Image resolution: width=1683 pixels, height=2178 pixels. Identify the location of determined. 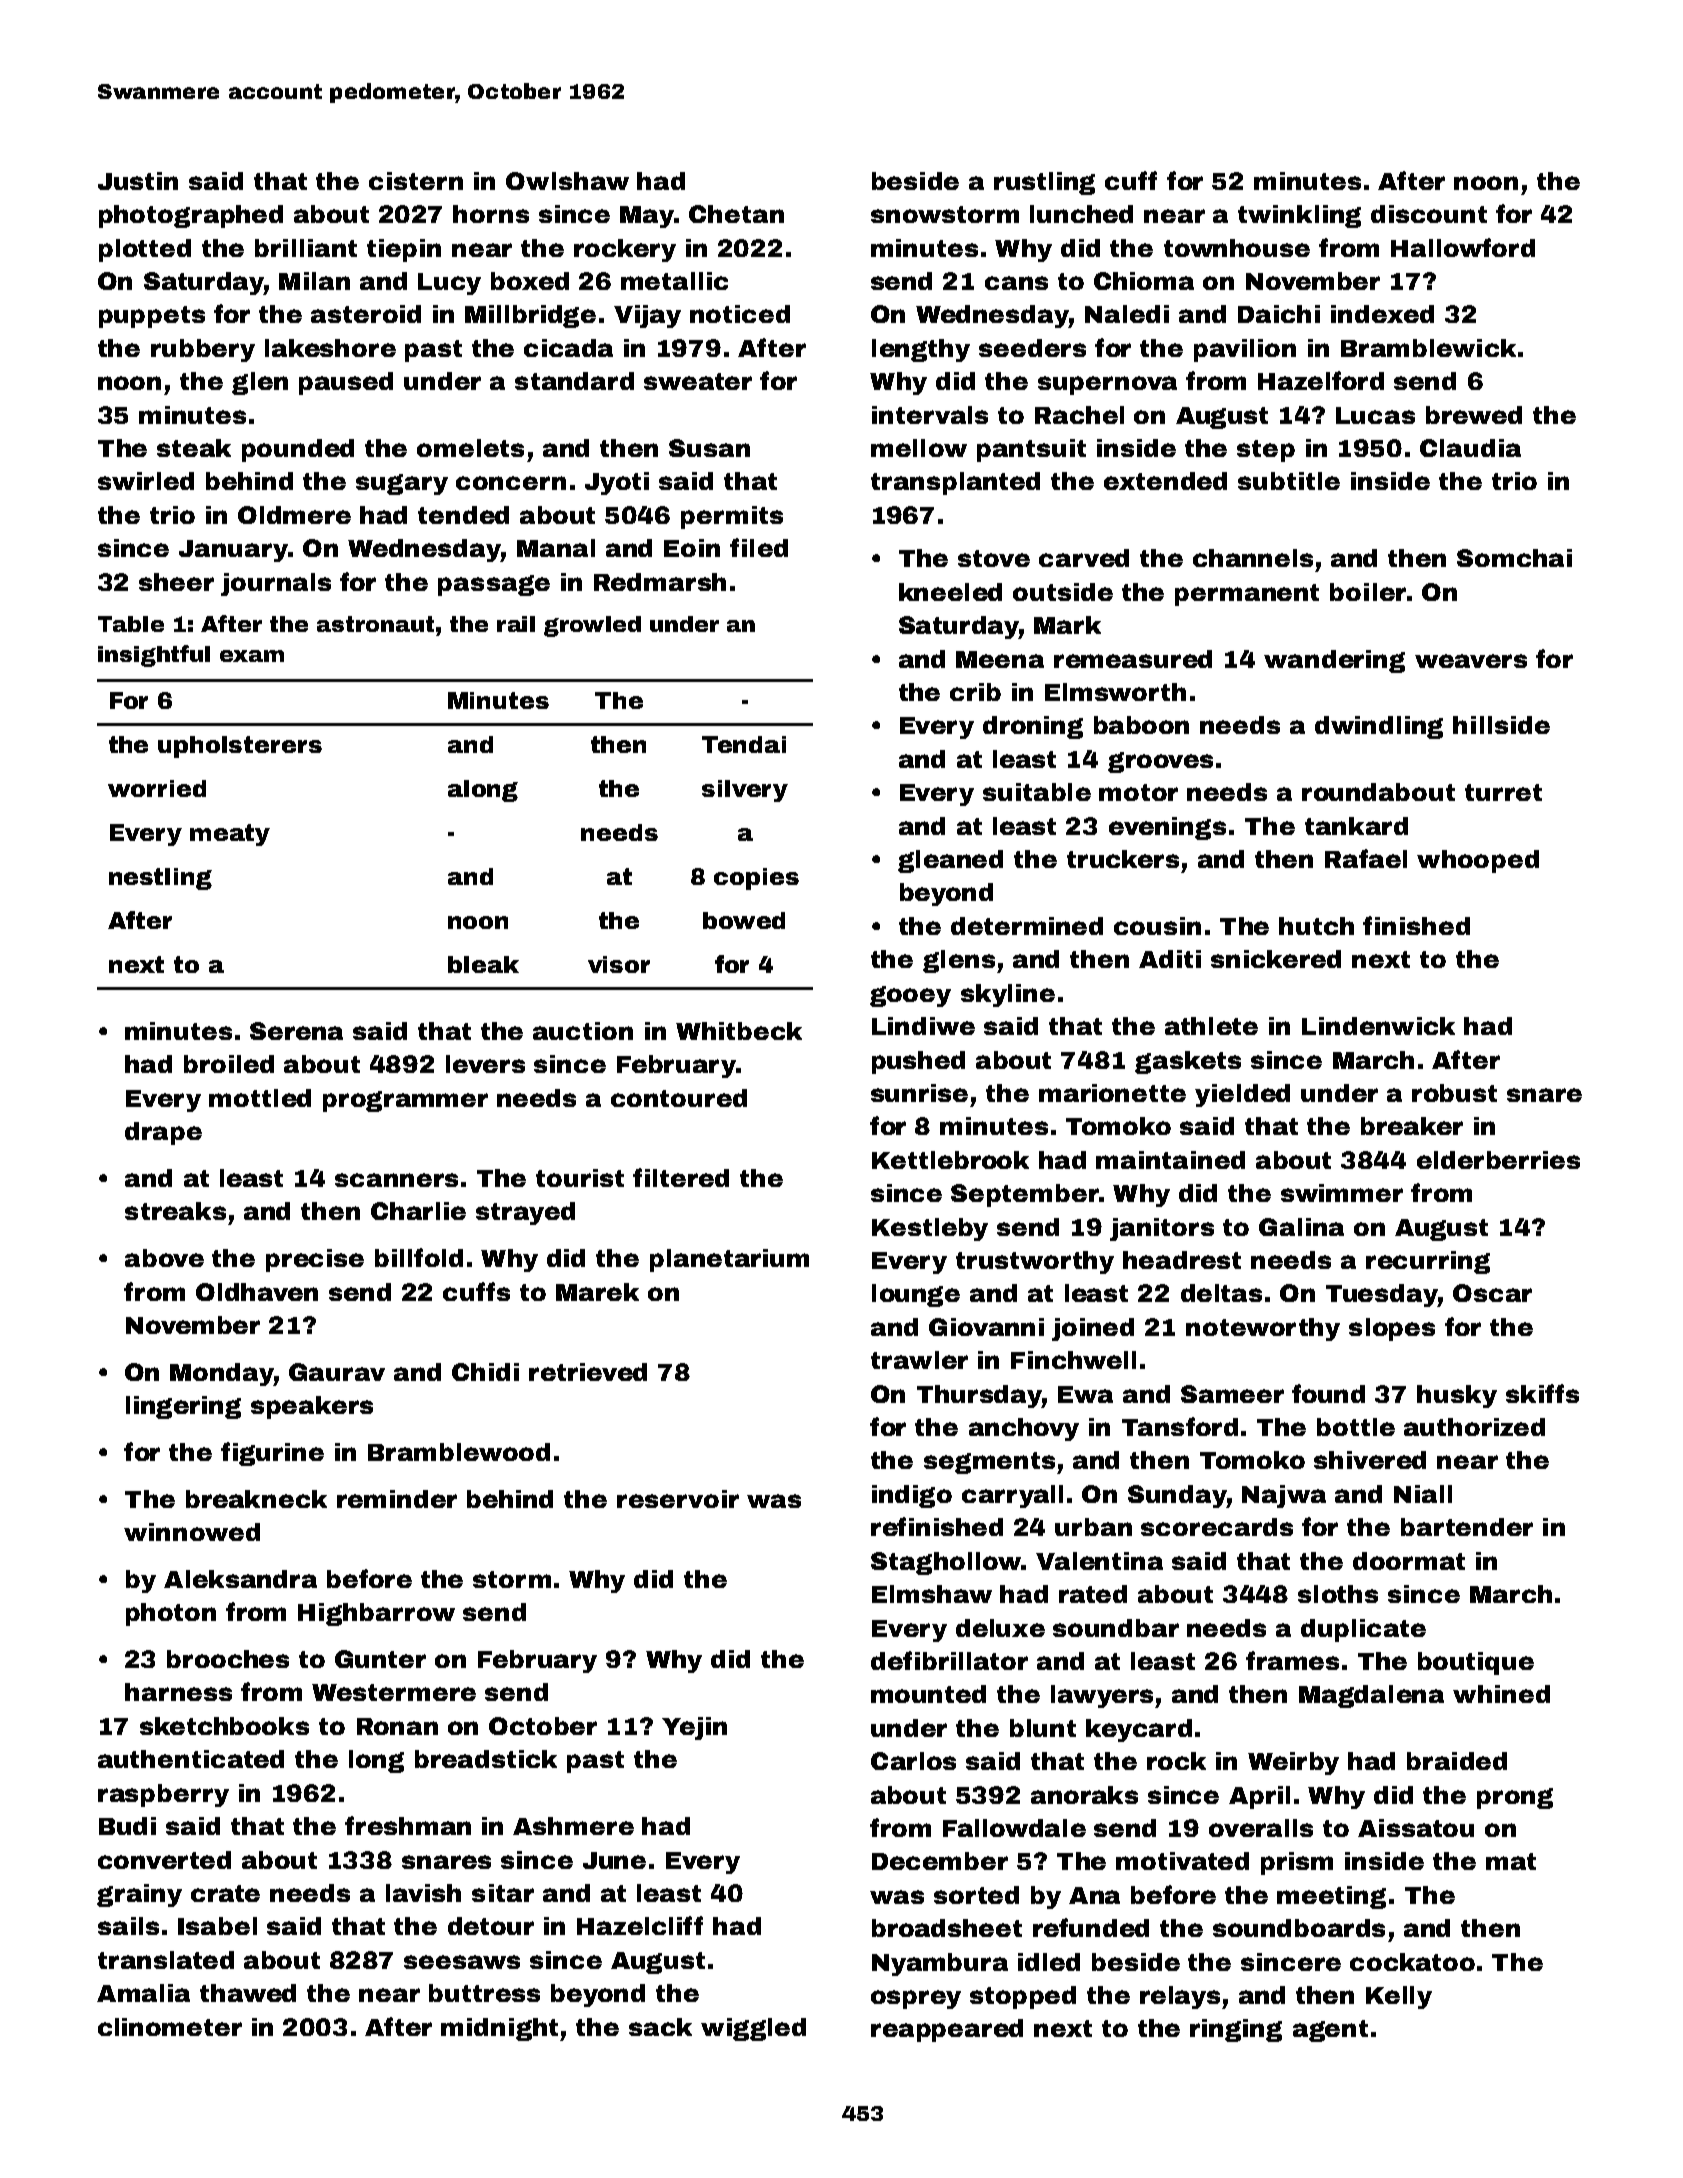
(1027, 926).
